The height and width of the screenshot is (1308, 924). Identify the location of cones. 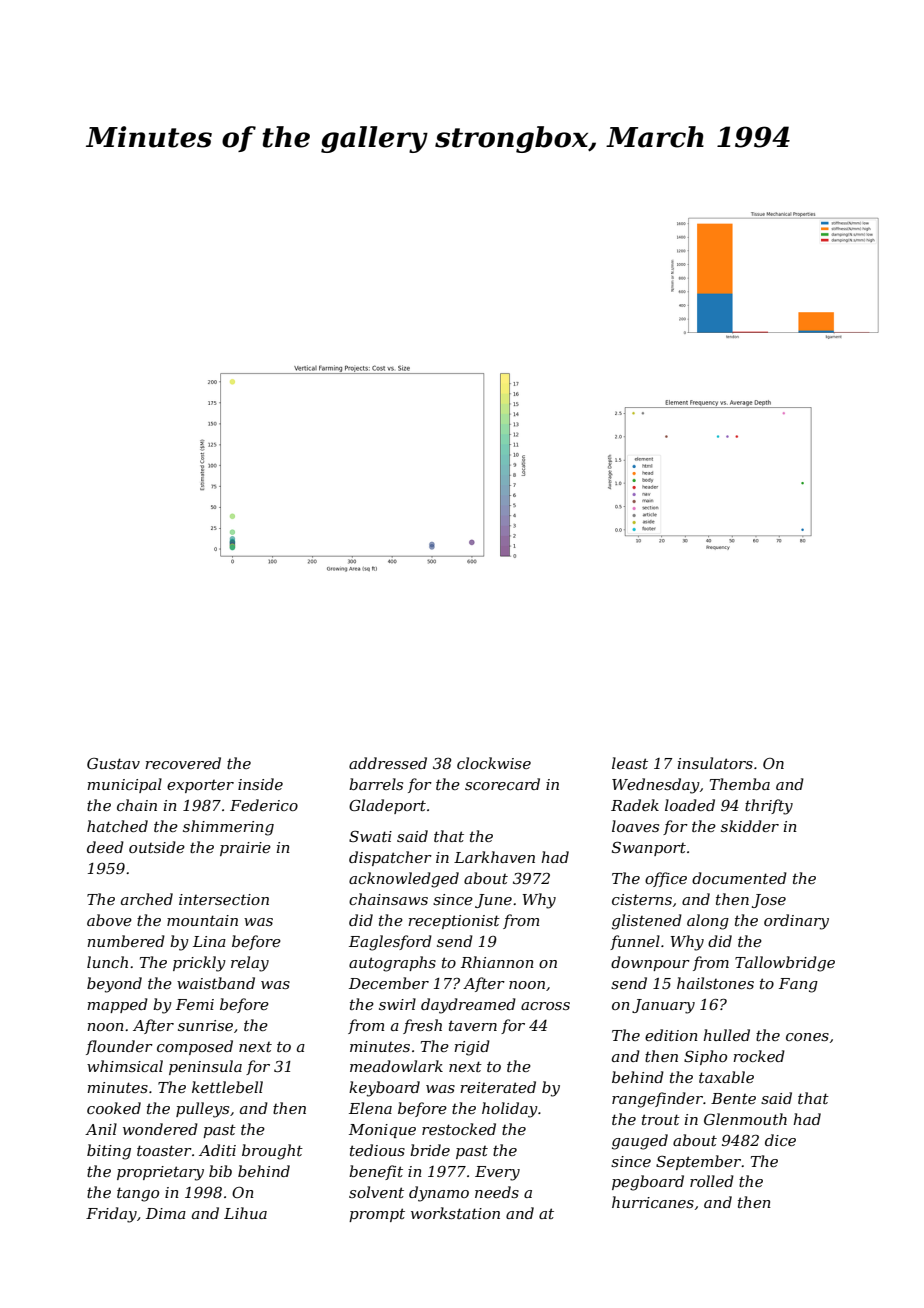
(807, 1037).
